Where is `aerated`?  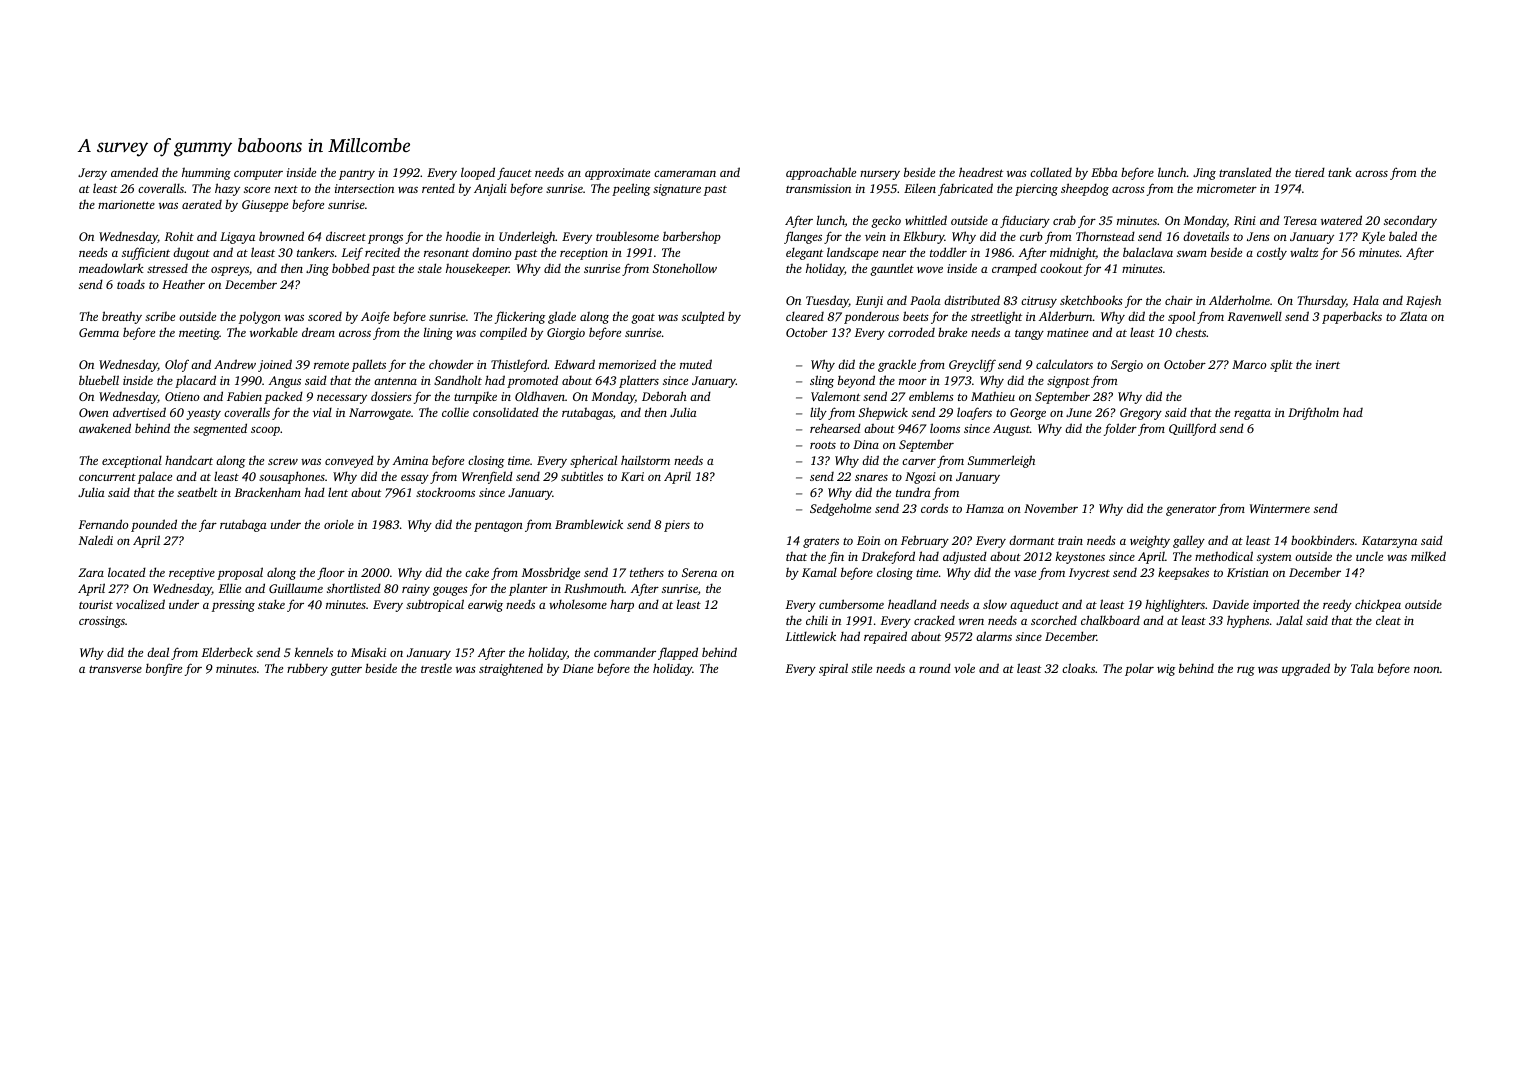 aerated is located at coordinates (202, 204).
